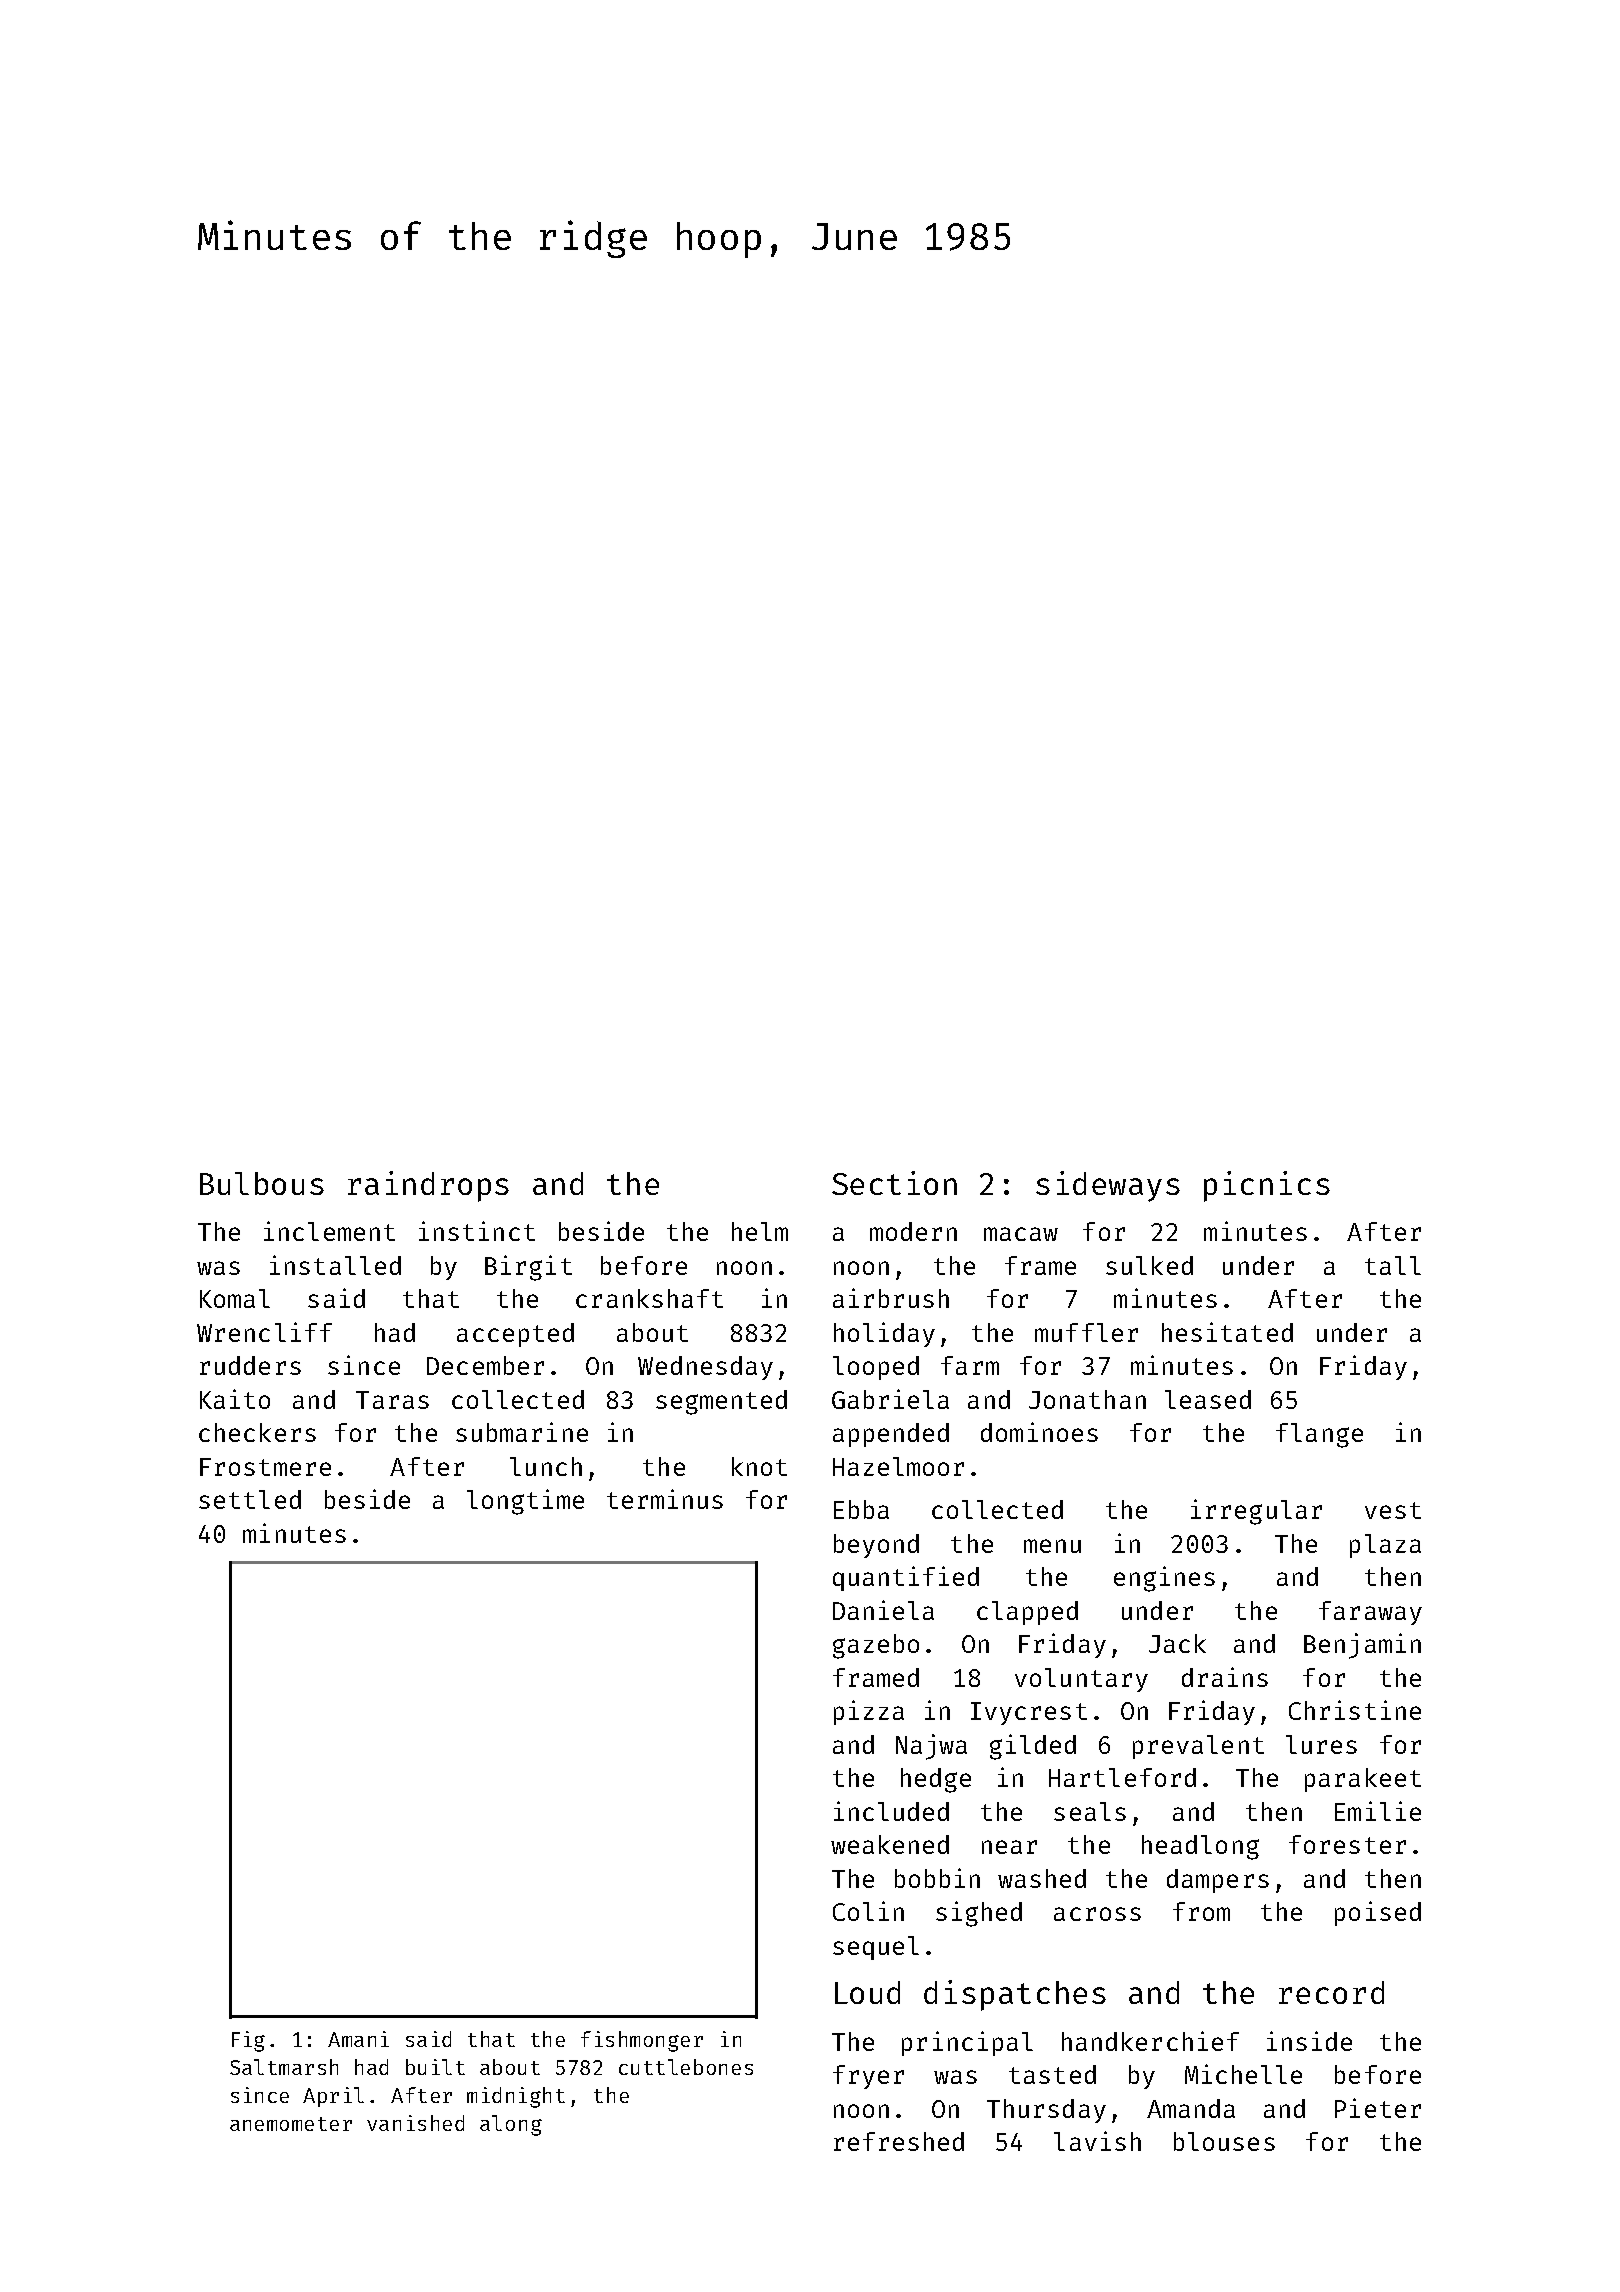 Image resolution: width=1620 pixels, height=2292 pixels. What do you see at coordinates (876, 1546) in the page?
I see `beyond` at bounding box center [876, 1546].
